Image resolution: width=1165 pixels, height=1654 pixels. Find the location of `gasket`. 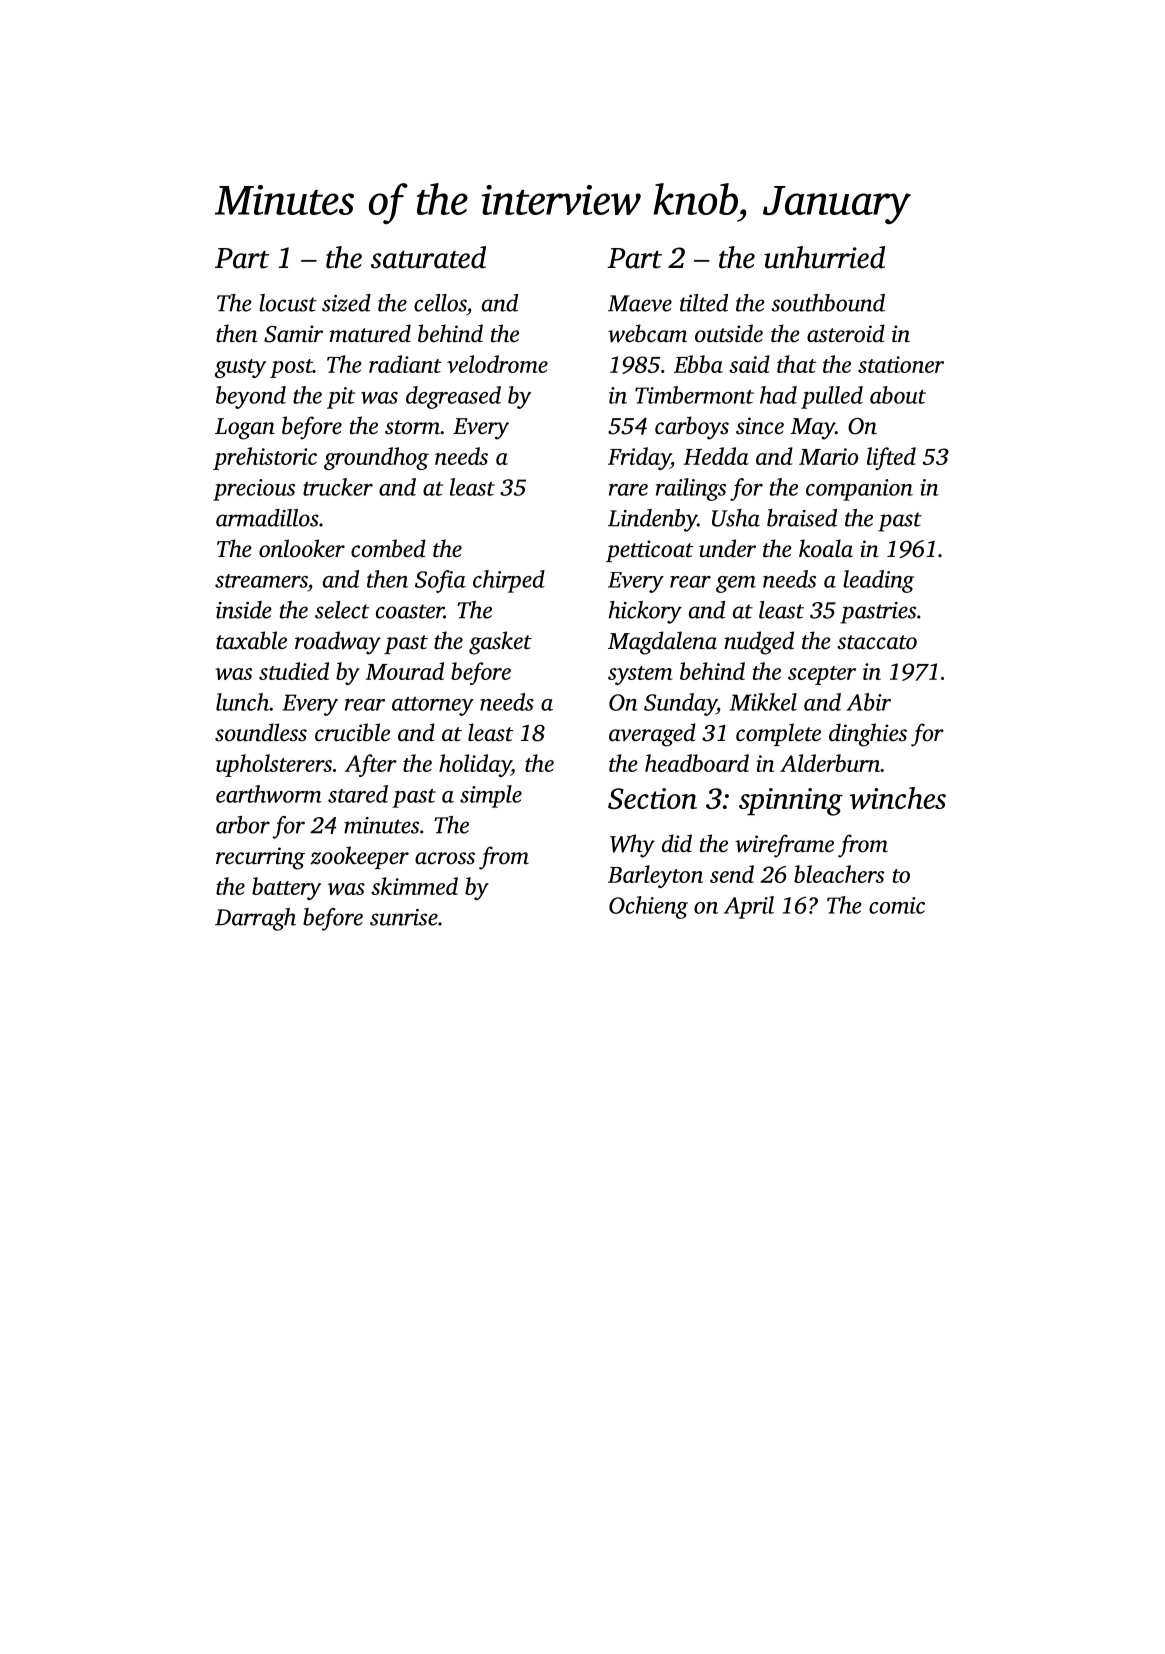

gasket is located at coordinates (500, 643).
